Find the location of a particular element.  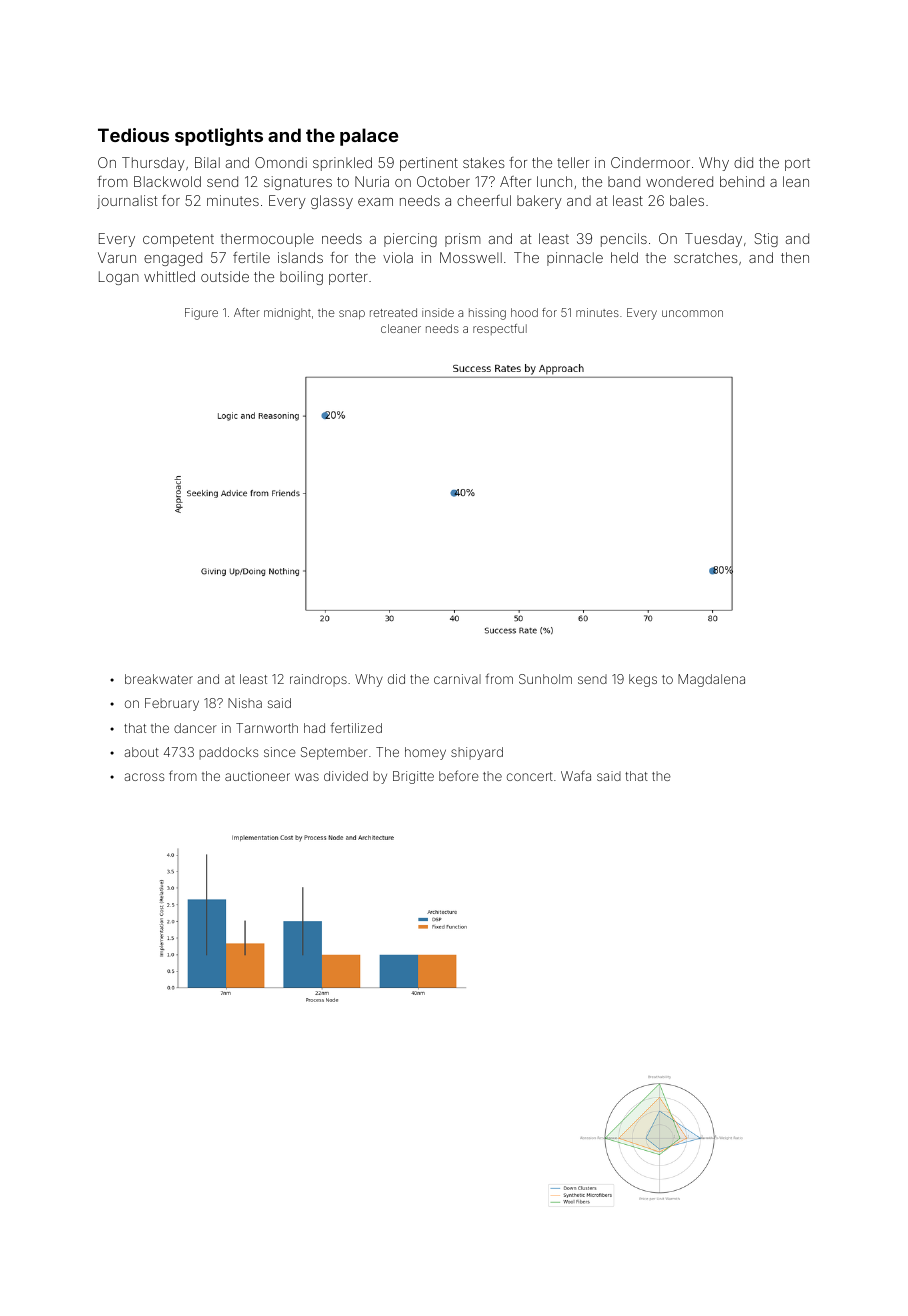

Magdalena is located at coordinates (711, 680).
